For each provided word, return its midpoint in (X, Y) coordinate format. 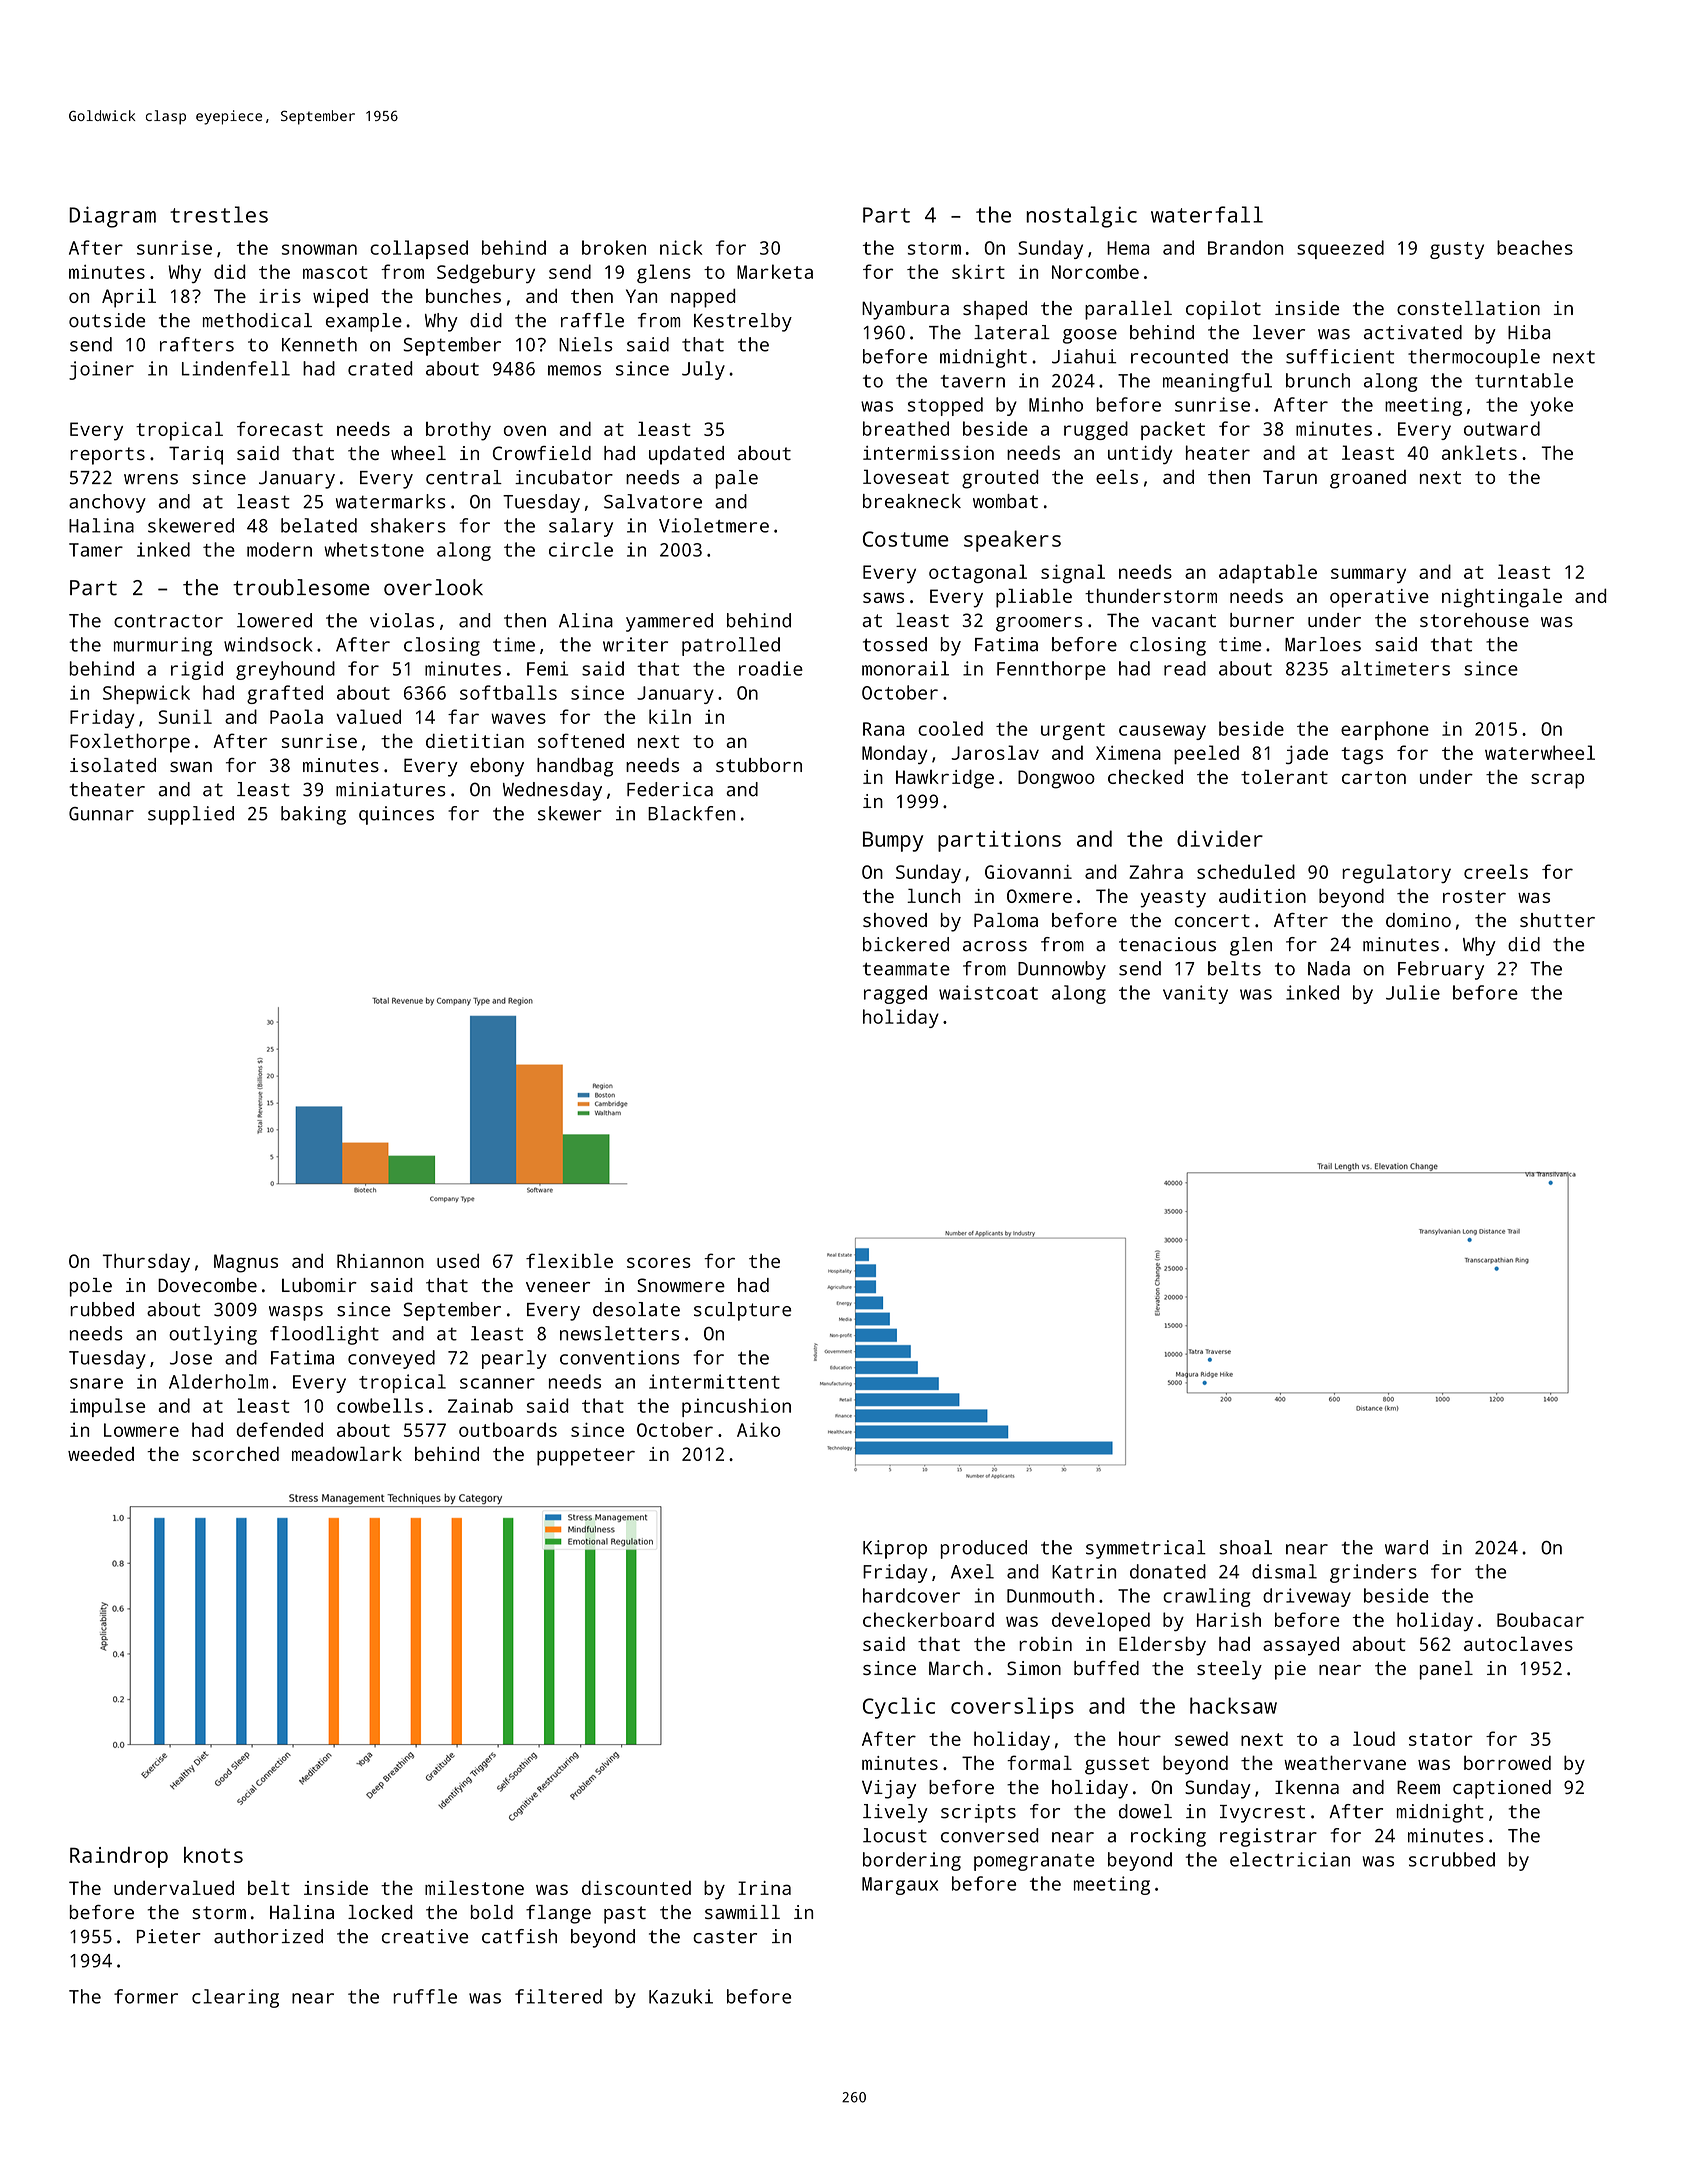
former (146, 1996)
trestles (219, 214)
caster (725, 1937)
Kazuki (681, 1996)
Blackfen (691, 813)
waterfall (1207, 214)
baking (313, 815)
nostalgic (1081, 217)
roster (1474, 896)
